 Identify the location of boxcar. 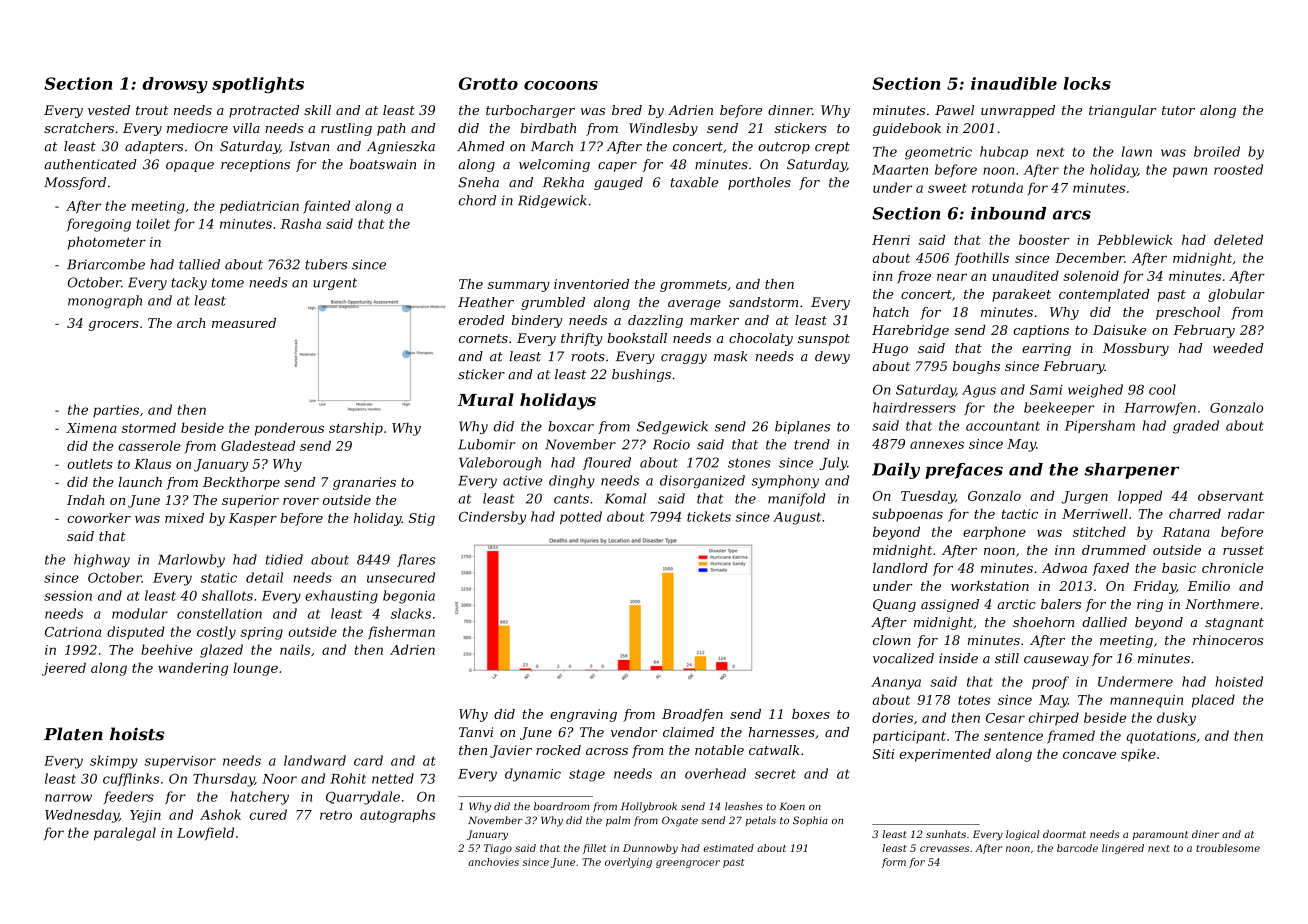
(571, 426).
